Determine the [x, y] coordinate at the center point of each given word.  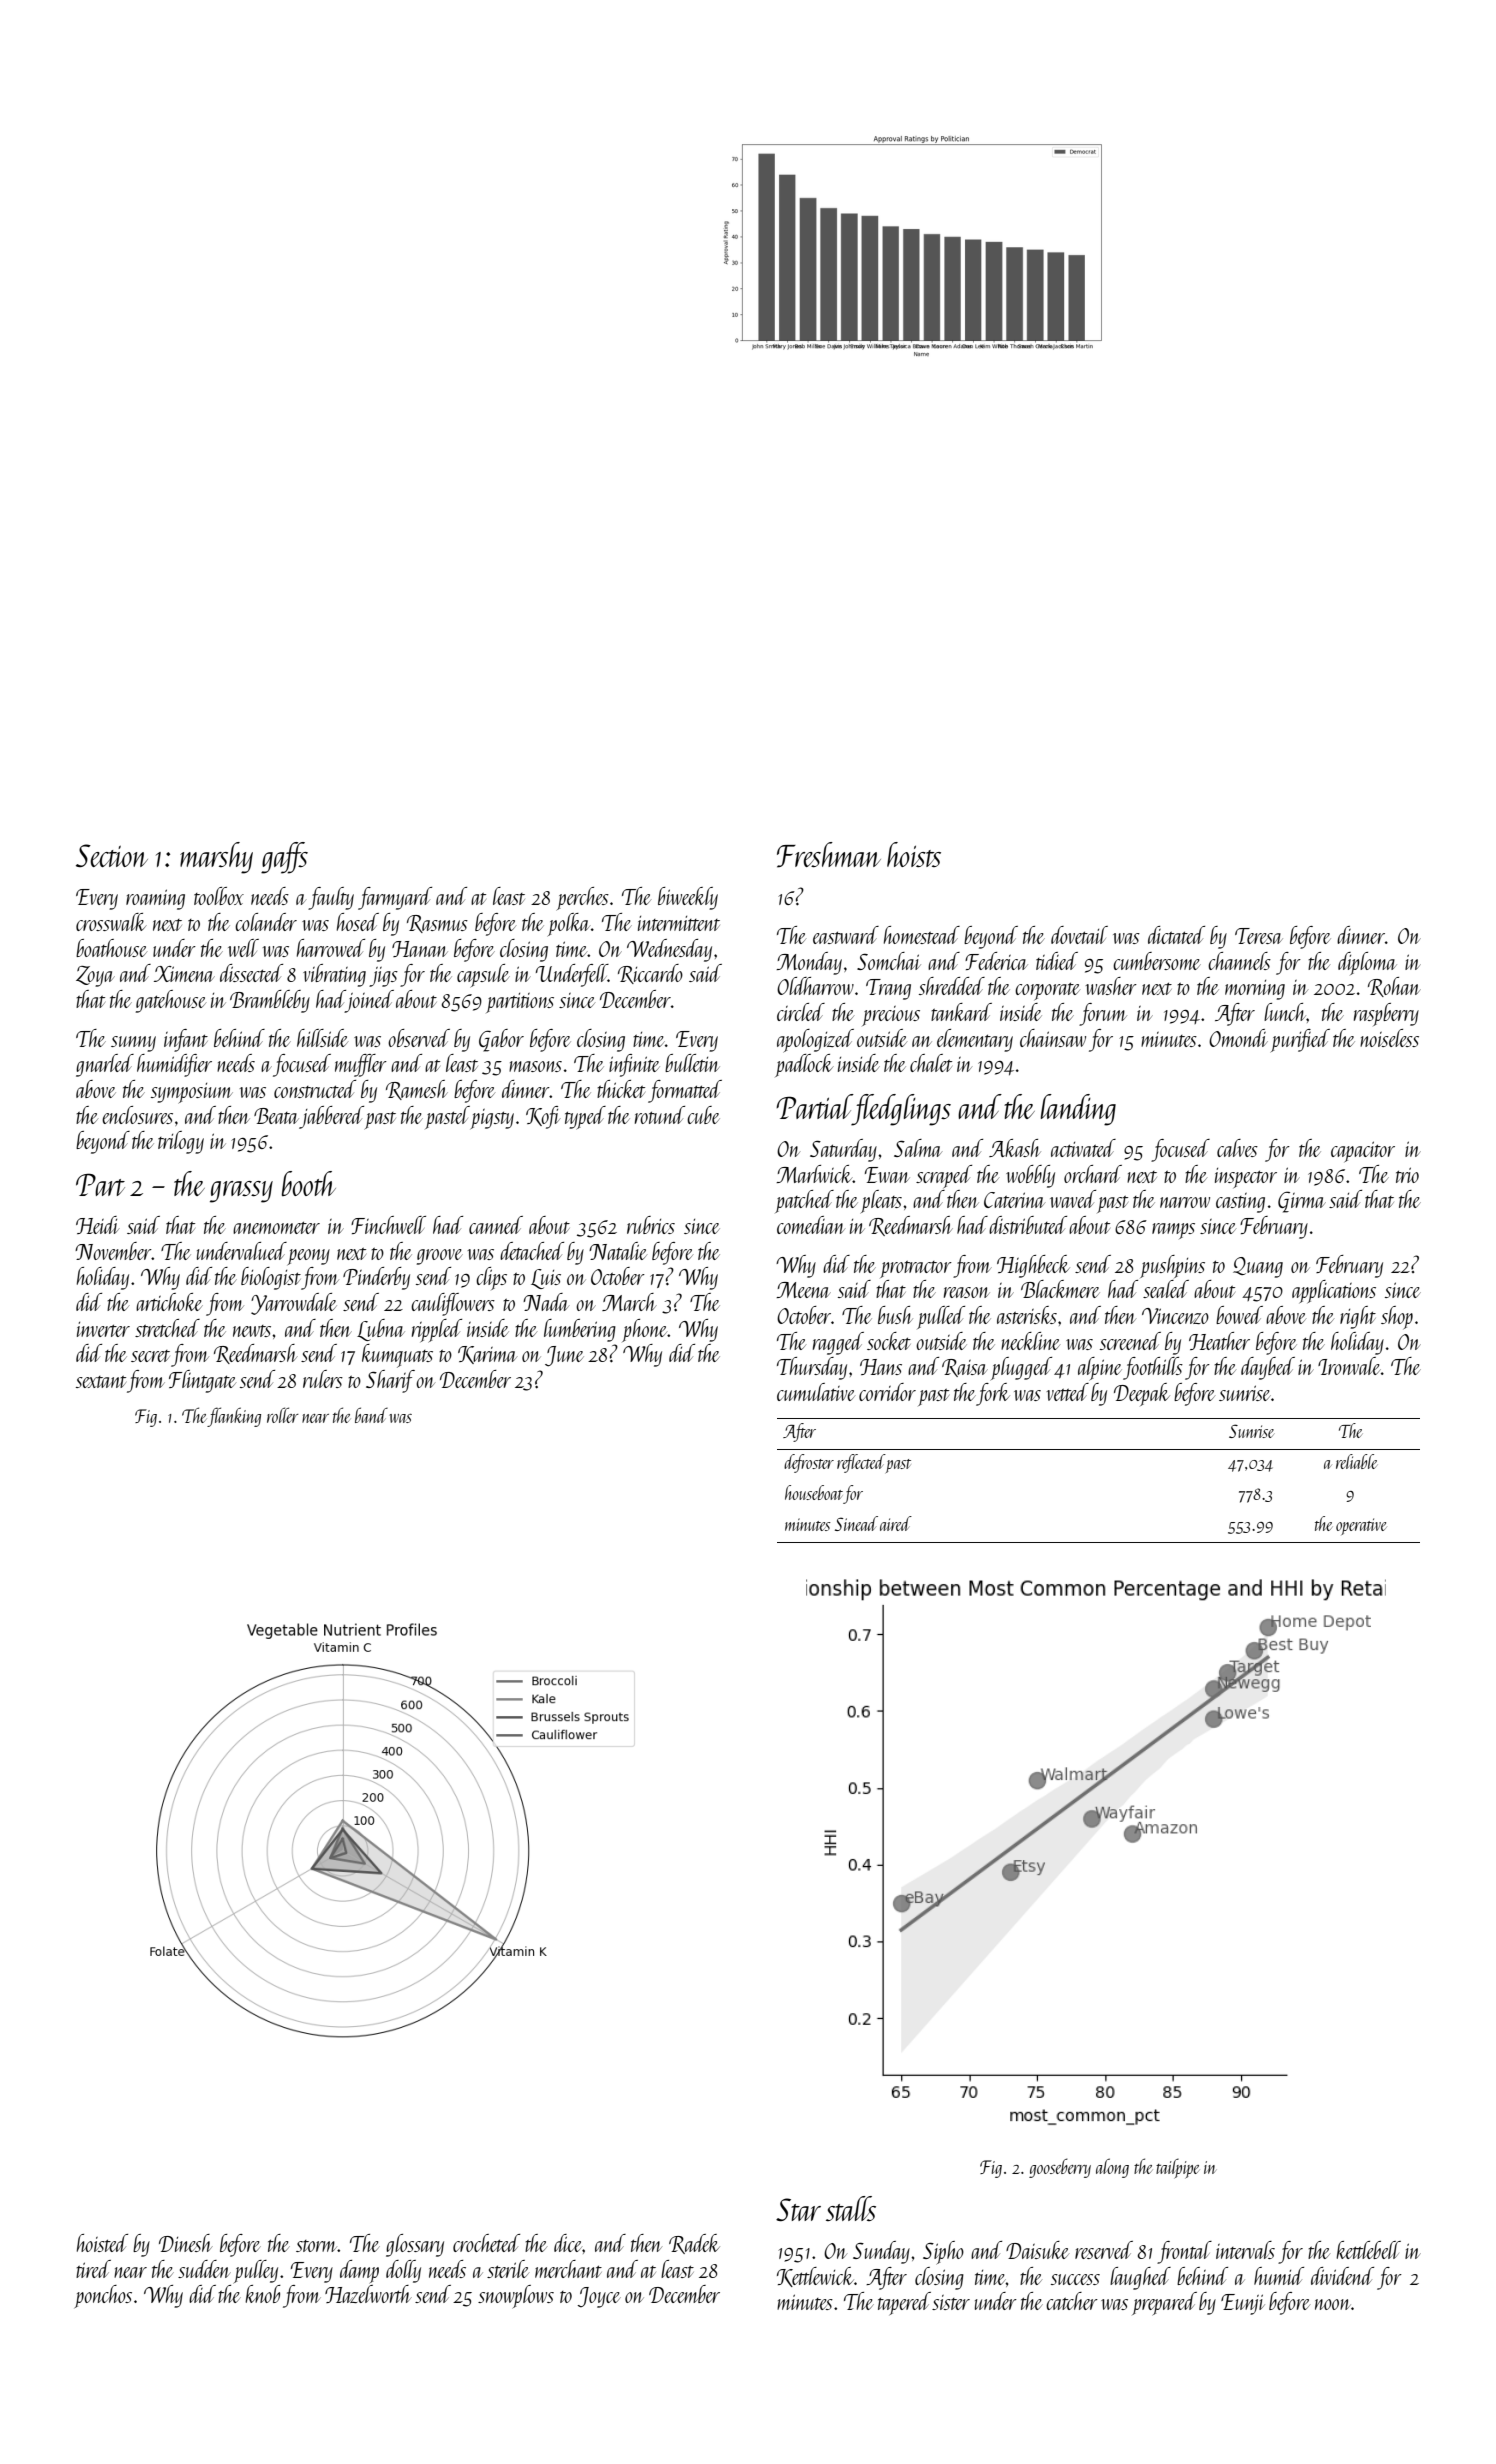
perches [583, 898]
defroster [809, 1463]
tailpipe [1177, 2169]
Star [798, 2209]
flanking [234, 1417]
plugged [1021, 1368]
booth [309, 1183]
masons [535, 1066]
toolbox [219, 896]
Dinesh [186, 2243]
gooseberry [1060, 2168]
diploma [1367, 963]
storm [317, 2246]
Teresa [1259, 936]
